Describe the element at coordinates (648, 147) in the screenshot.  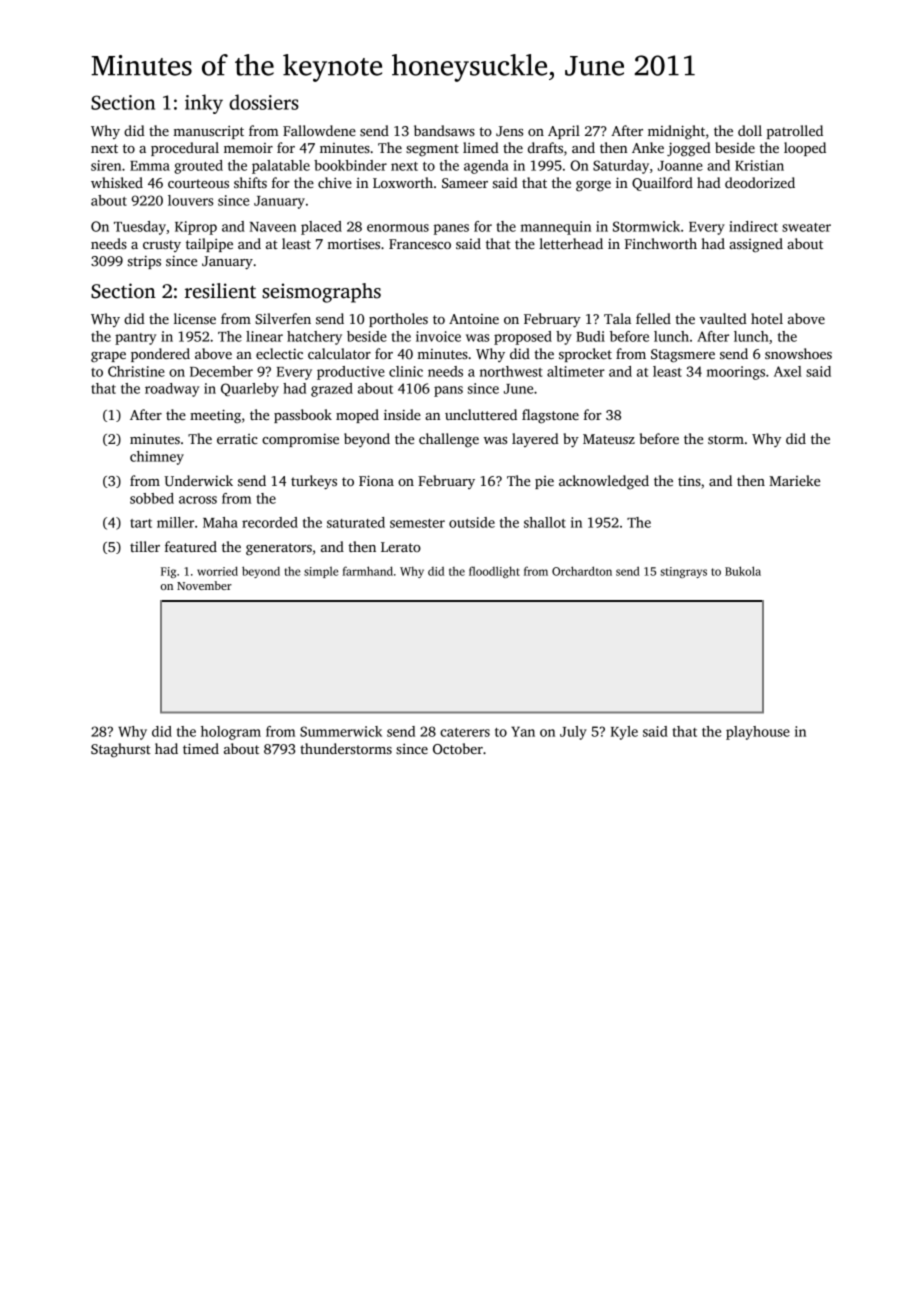
I see `Anke` at that location.
